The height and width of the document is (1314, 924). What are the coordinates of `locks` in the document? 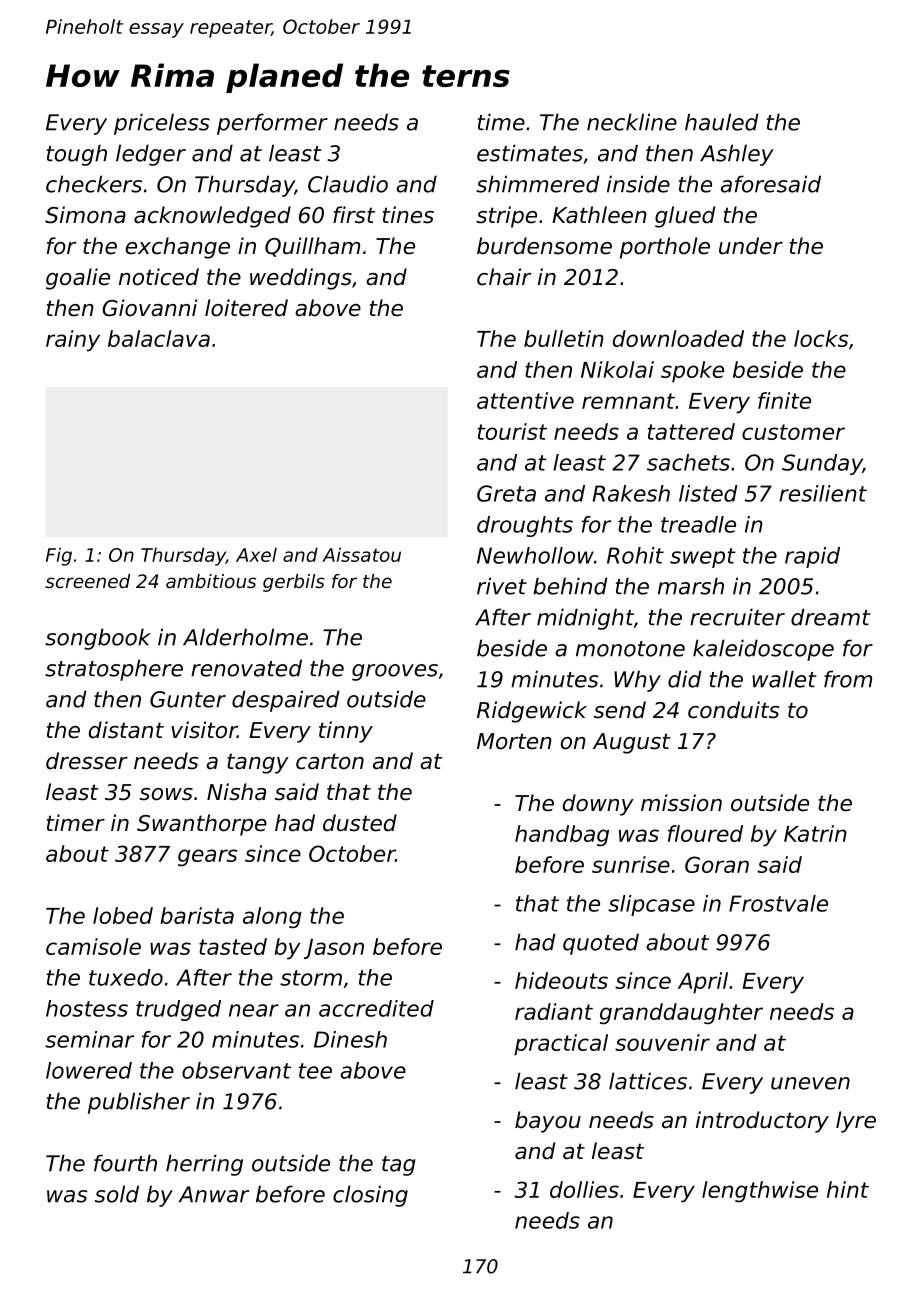 It's located at (821, 338).
